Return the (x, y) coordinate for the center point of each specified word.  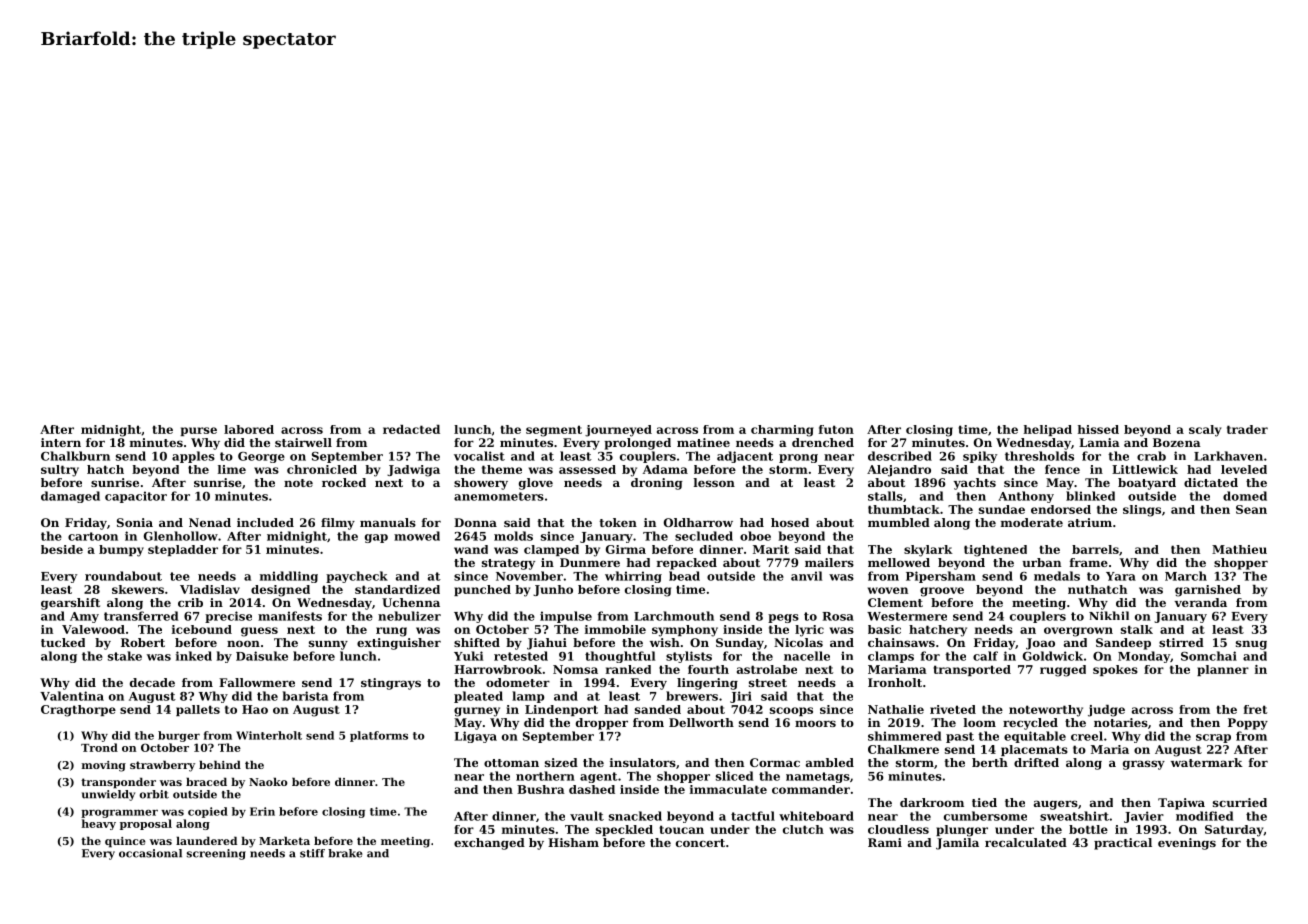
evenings (1187, 844)
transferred (141, 616)
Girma (626, 549)
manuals (388, 522)
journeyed (618, 431)
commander (811, 789)
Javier (1144, 817)
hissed (1098, 429)
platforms (379, 736)
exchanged (489, 844)
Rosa (838, 616)
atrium (1090, 522)
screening (216, 854)
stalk (1137, 629)
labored (249, 429)
